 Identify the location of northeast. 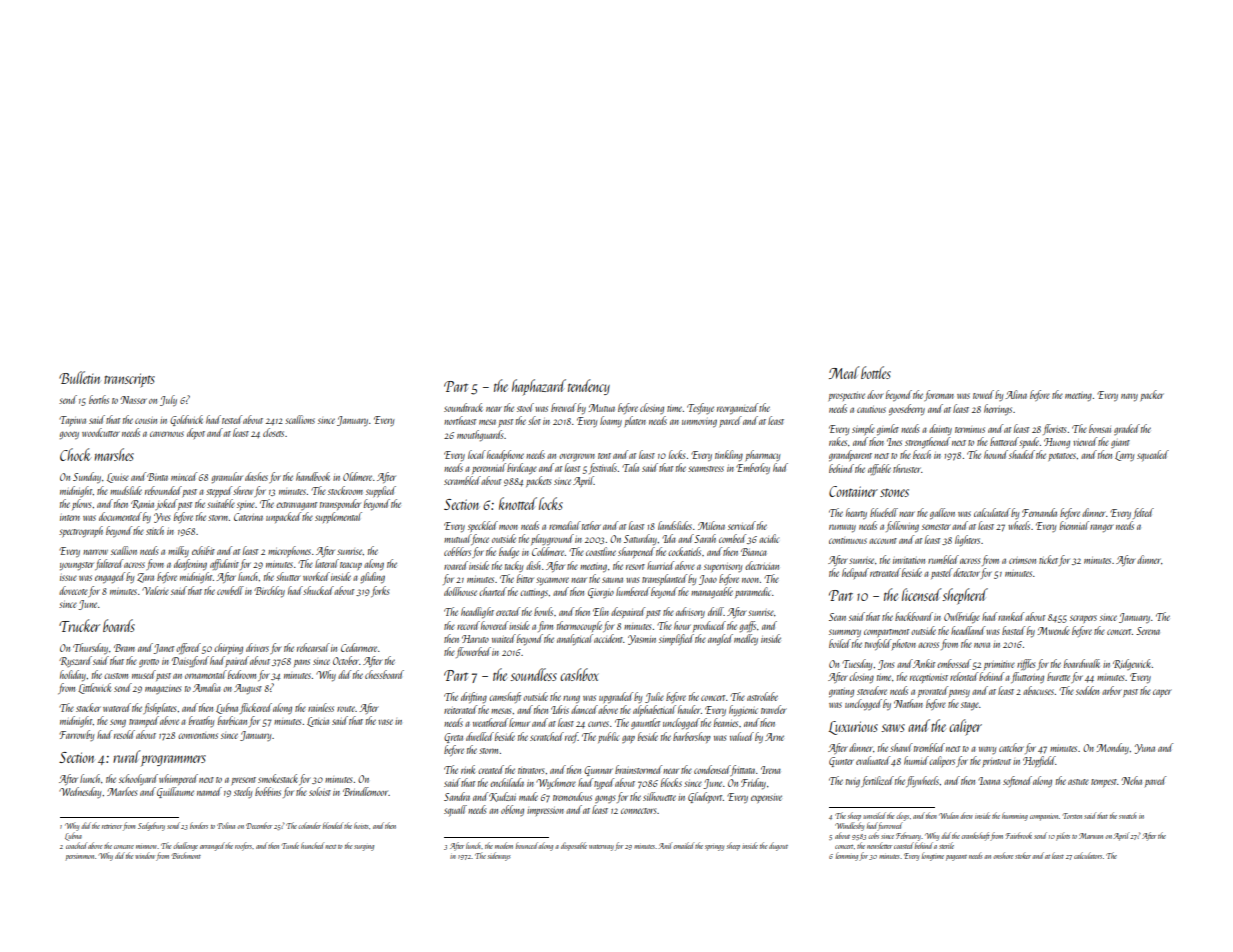
(460, 420).
